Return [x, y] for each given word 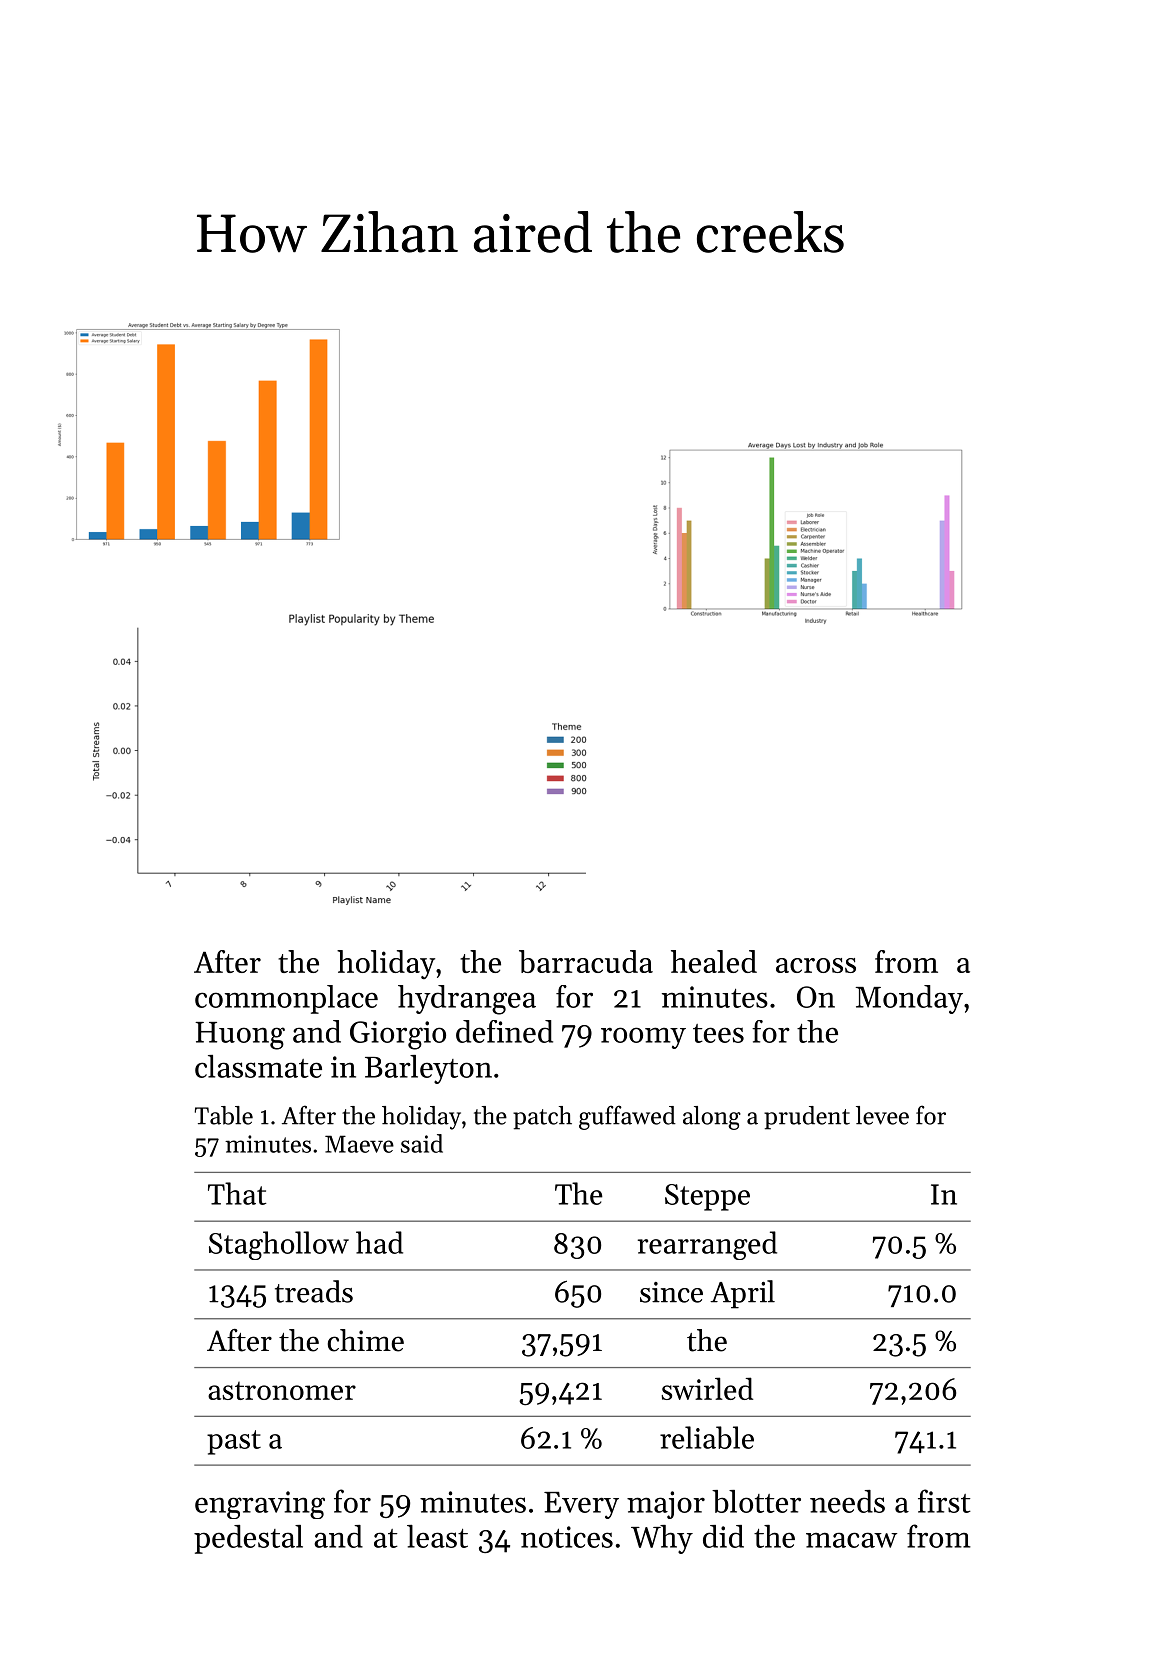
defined [504, 1031]
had [379, 1242]
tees [718, 1033]
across [816, 965]
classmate [258, 1066]
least [437, 1536]
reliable [707, 1437]
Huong [240, 1036]
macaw [851, 1540]
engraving [260, 1505]
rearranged [707, 1245]
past [234, 1442]
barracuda [586, 961]
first [944, 1501]
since [671, 1292]
